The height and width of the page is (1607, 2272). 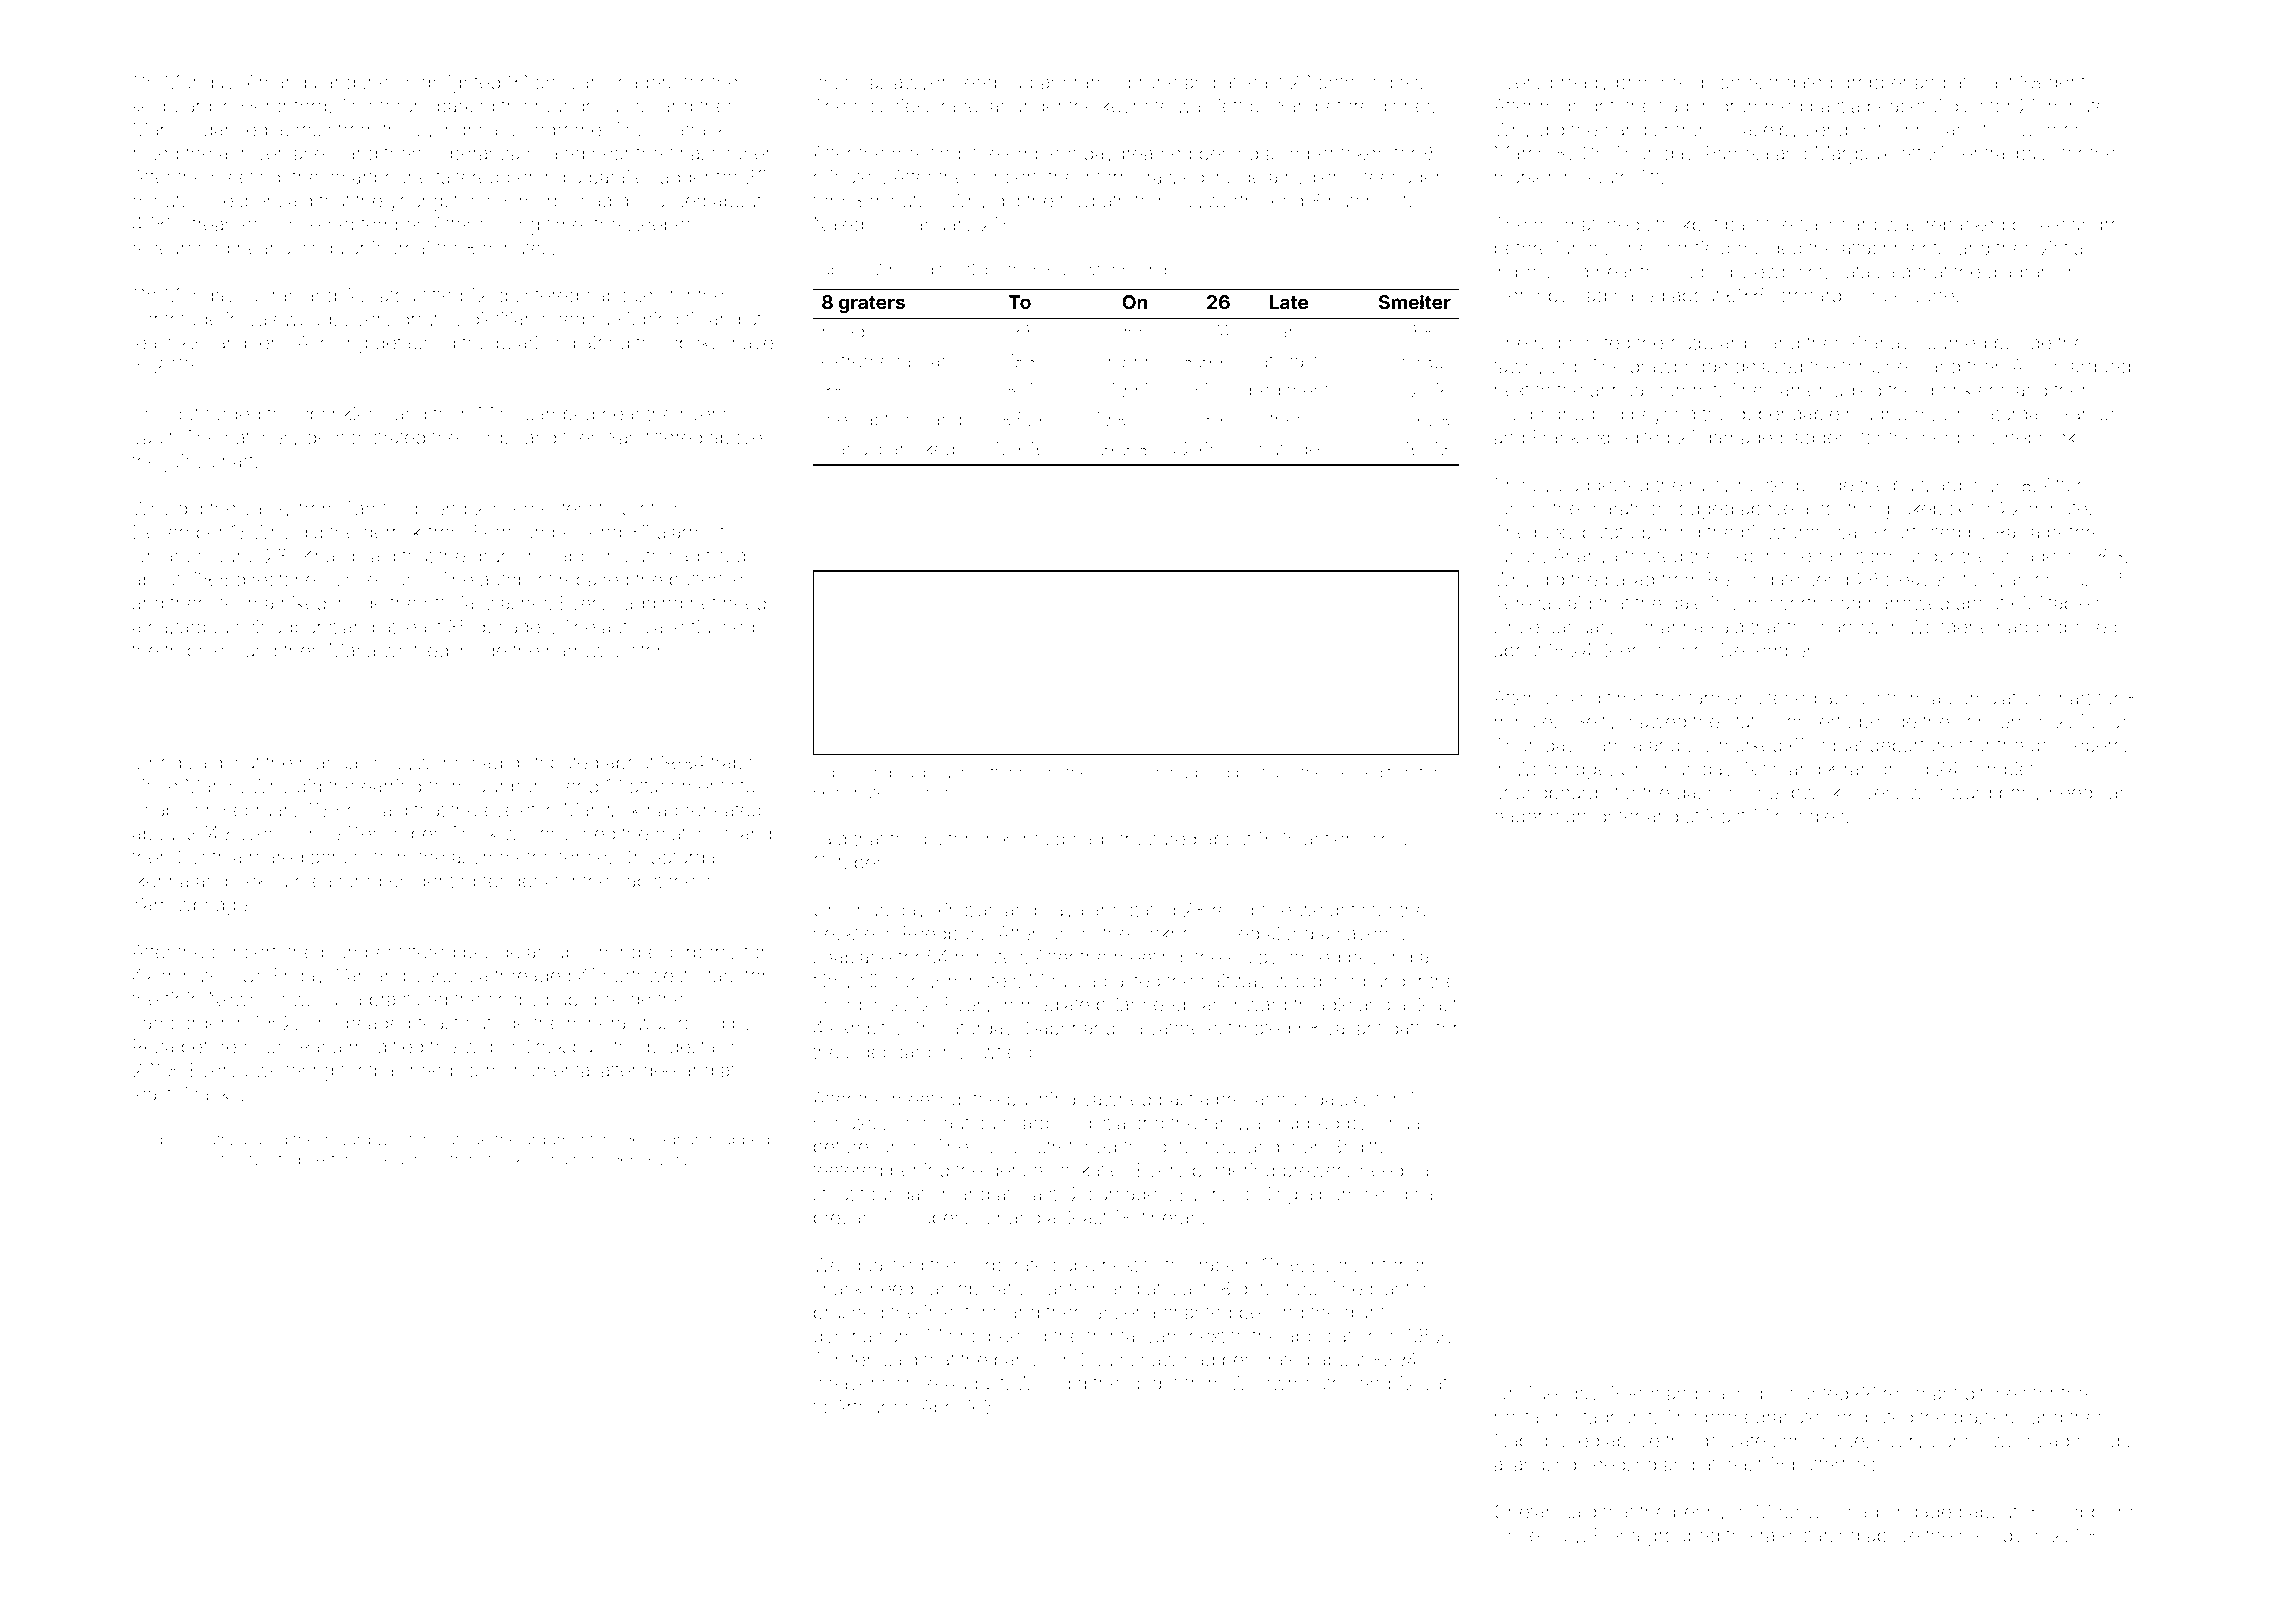 I want to click on Elena, so click(x=1617, y=1535).
